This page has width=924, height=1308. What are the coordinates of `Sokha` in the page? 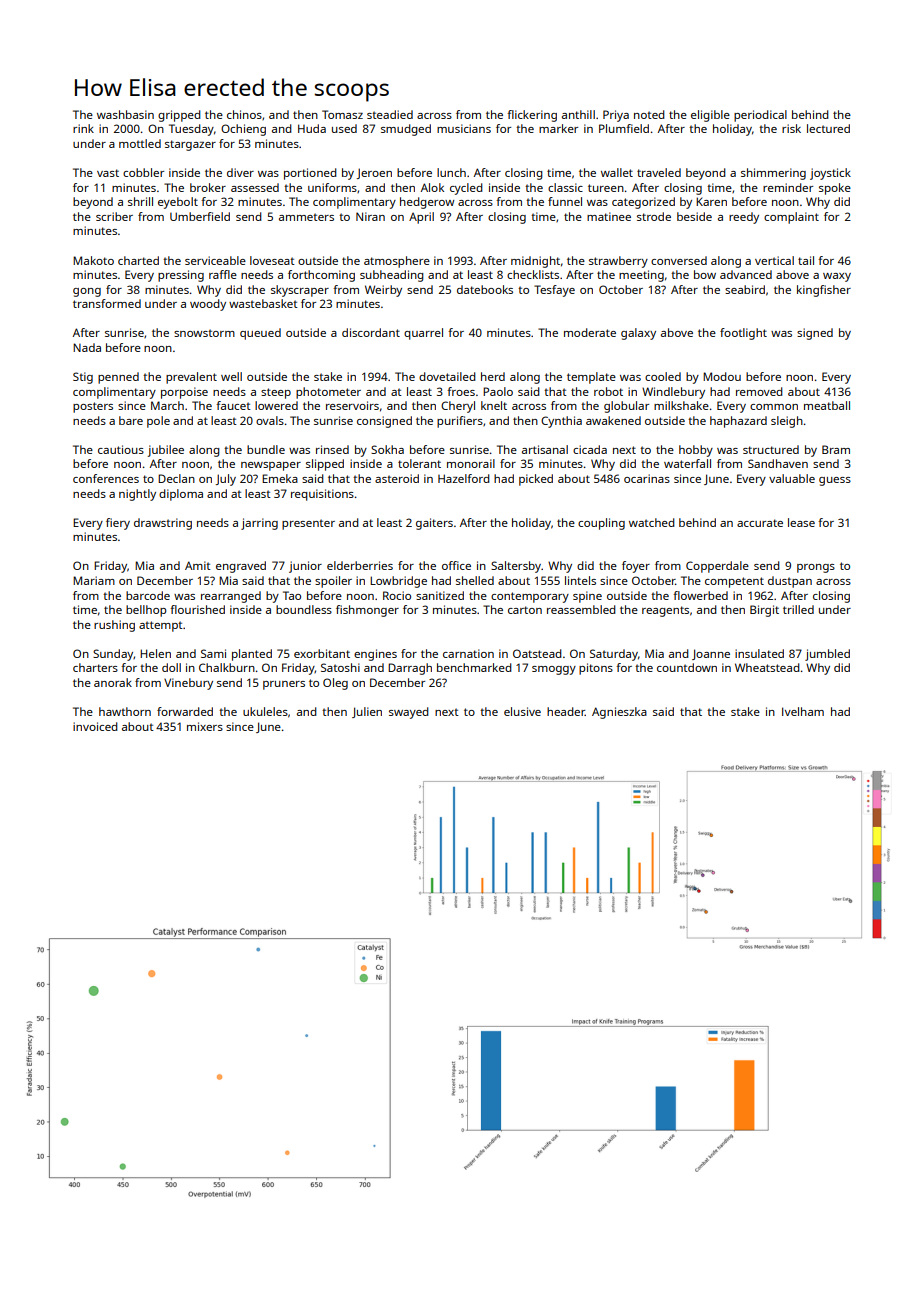 It's located at (387, 449).
